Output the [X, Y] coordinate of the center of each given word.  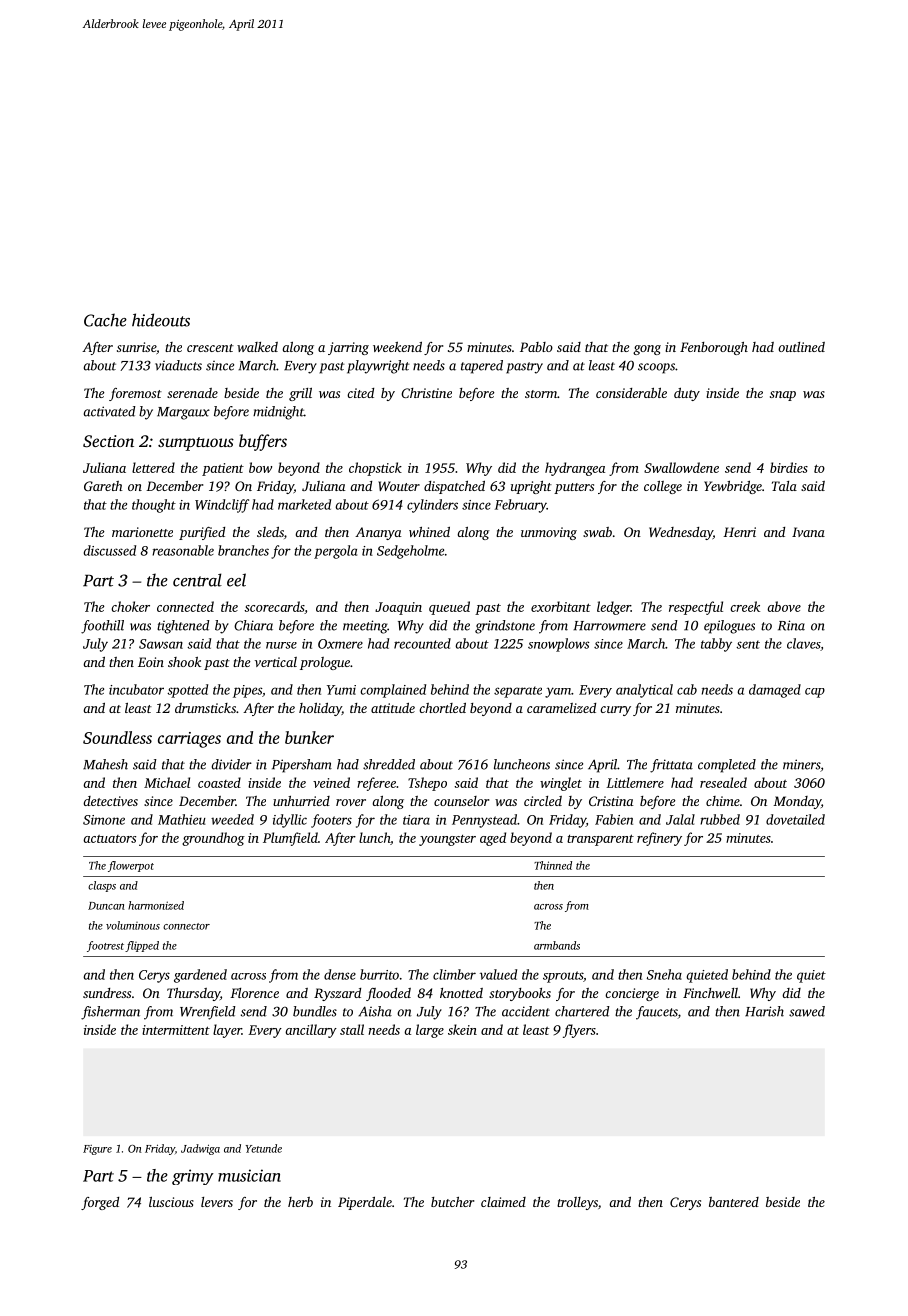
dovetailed [795, 819]
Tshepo [427, 784]
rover [351, 802]
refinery [659, 839]
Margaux [183, 413]
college [663, 487]
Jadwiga [200, 1149]
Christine [426, 393]
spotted [187, 691]
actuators [109, 839]
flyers [579, 1031]
